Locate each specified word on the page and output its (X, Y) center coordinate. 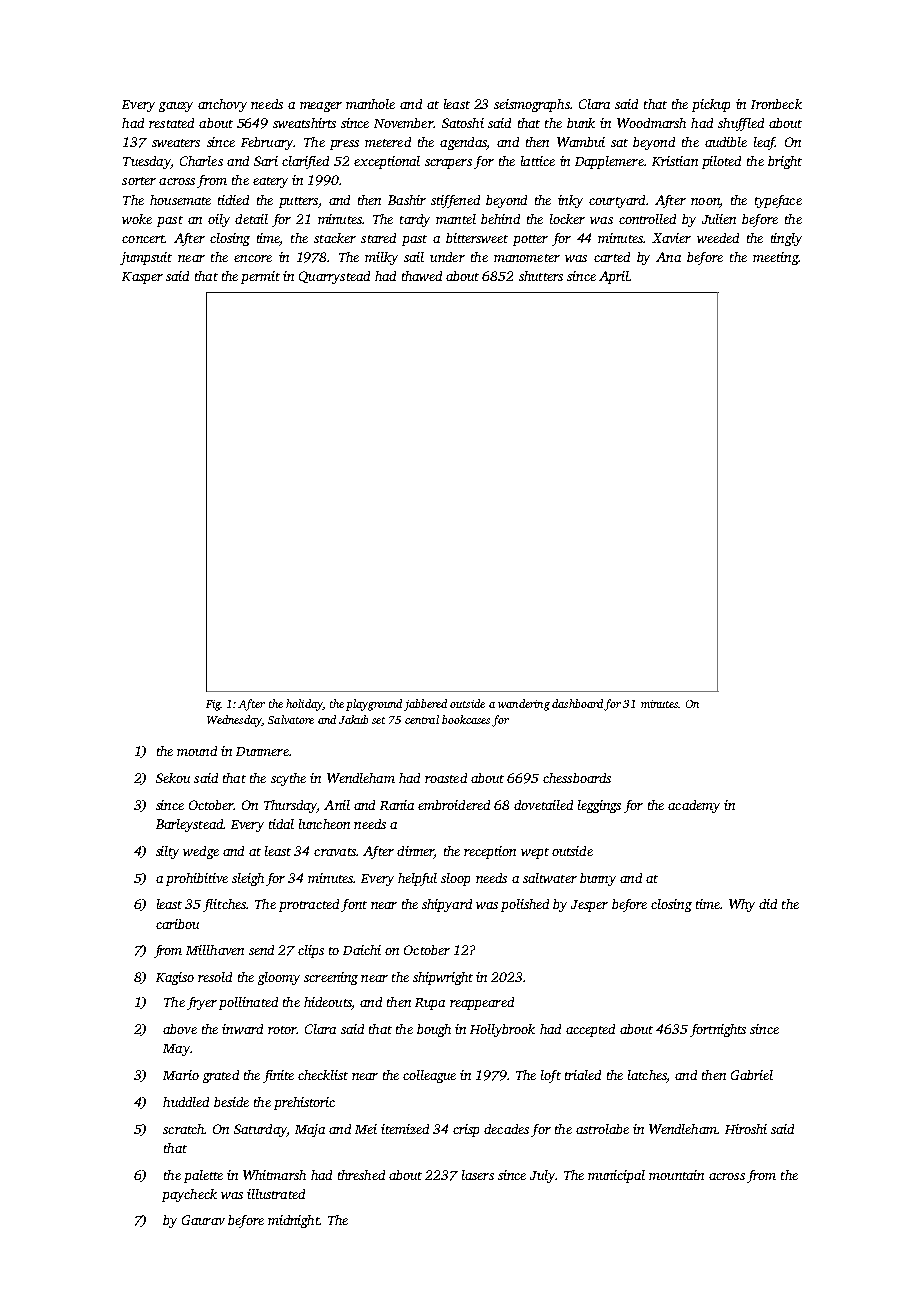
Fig (213, 705)
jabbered (425, 705)
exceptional (387, 162)
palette (203, 1176)
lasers (478, 1175)
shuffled (741, 124)
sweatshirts (304, 123)
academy (694, 806)
